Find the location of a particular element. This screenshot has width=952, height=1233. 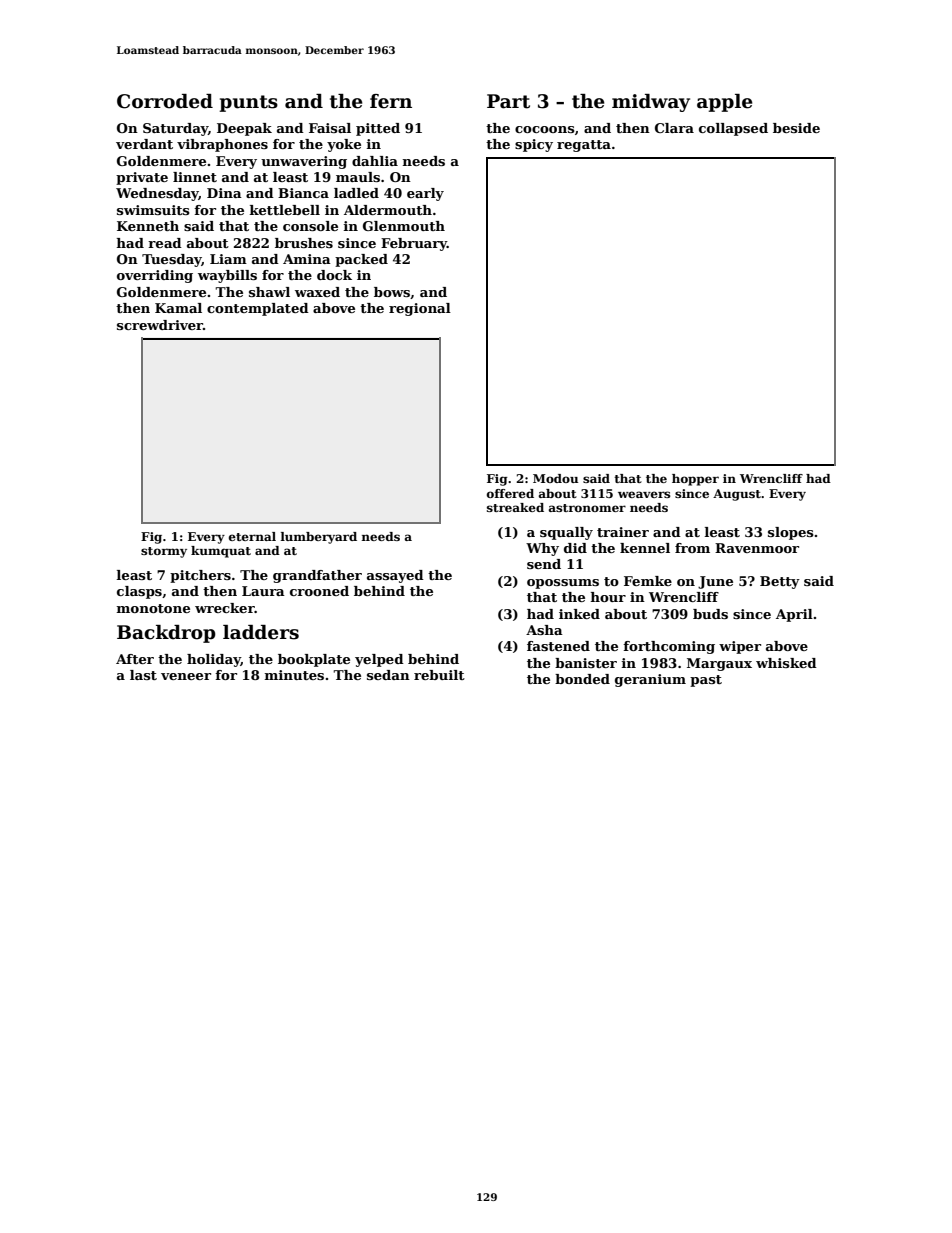

fern is located at coordinates (391, 101).
